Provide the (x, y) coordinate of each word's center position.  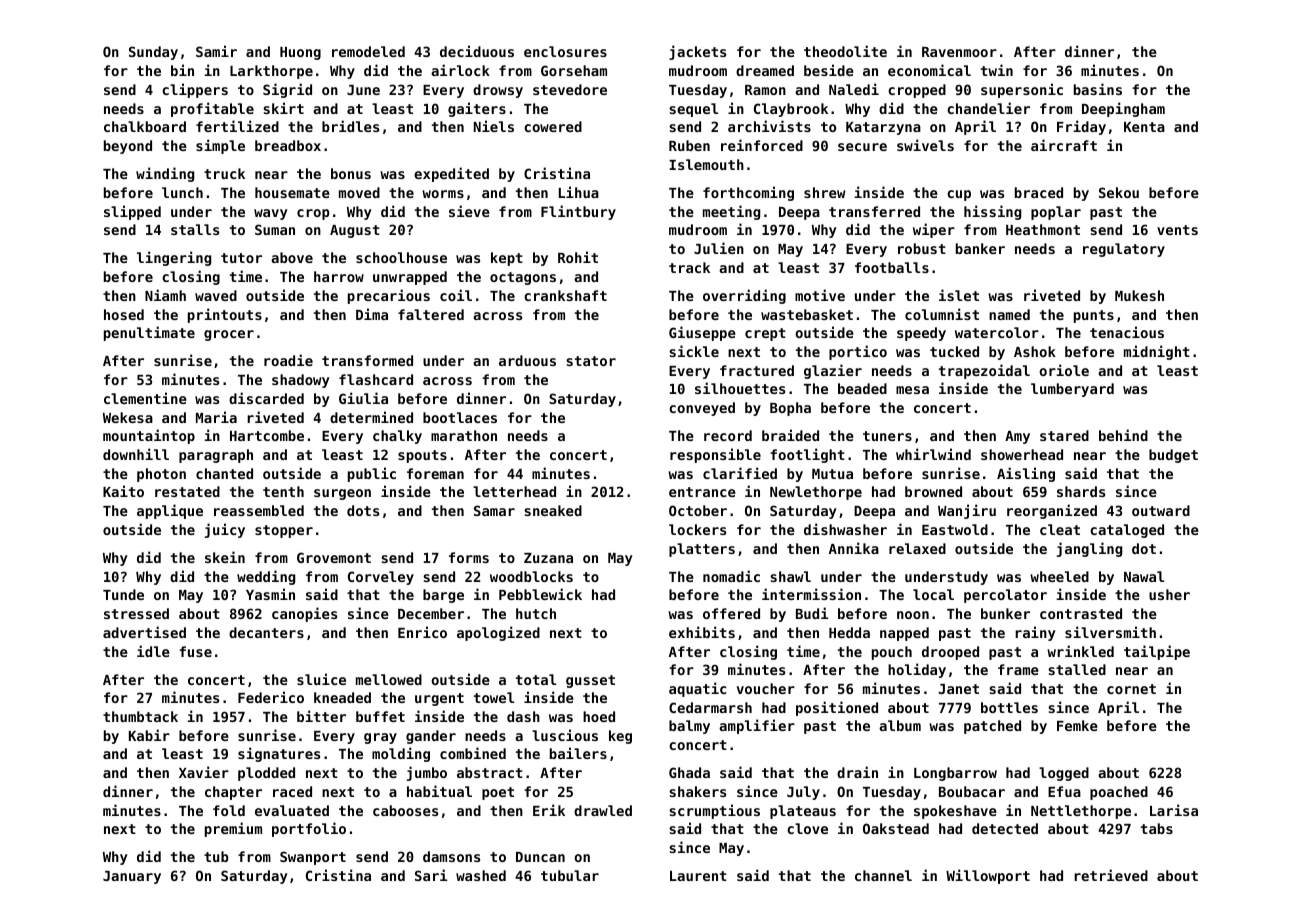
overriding (744, 296)
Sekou (1119, 192)
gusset (590, 681)
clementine (145, 398)
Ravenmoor (959, 52)
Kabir (149, 735)
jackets (697, 52)
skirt (283, 108)
